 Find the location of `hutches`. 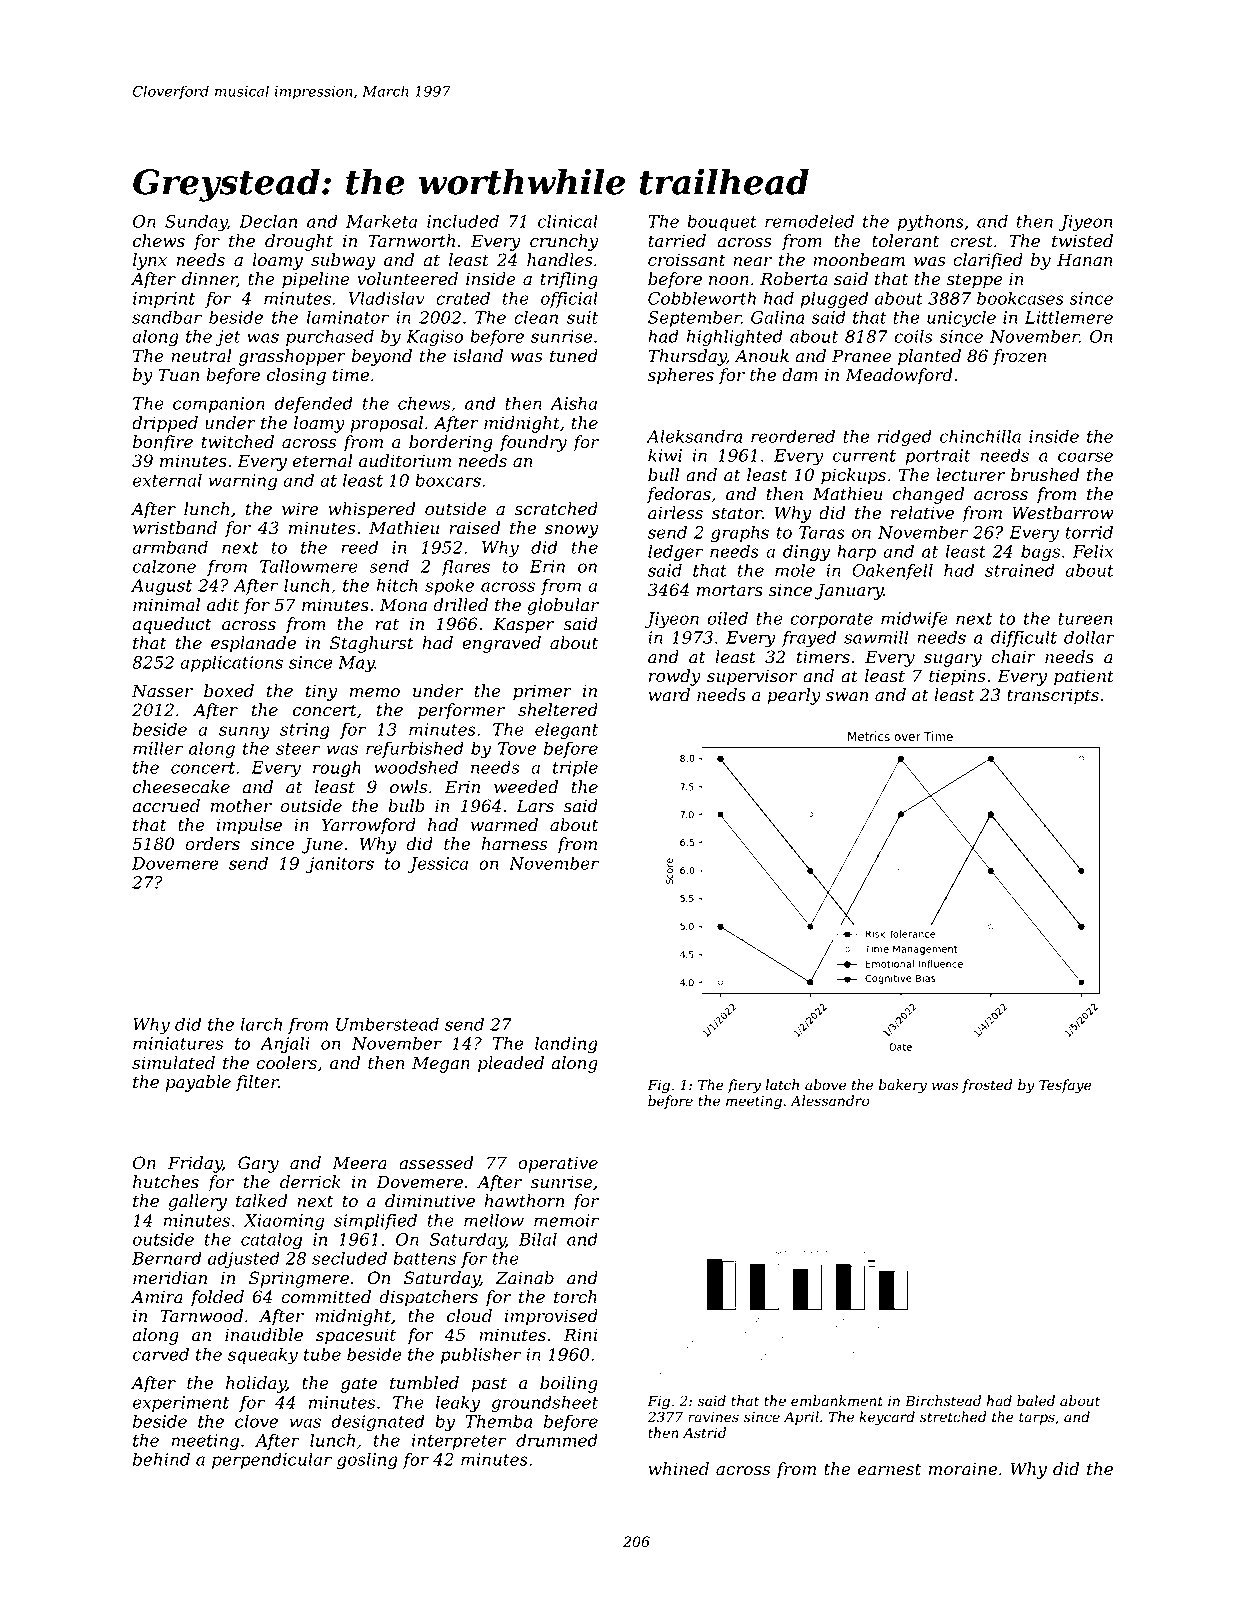

hutches is located at coordinates (166, 1182).
